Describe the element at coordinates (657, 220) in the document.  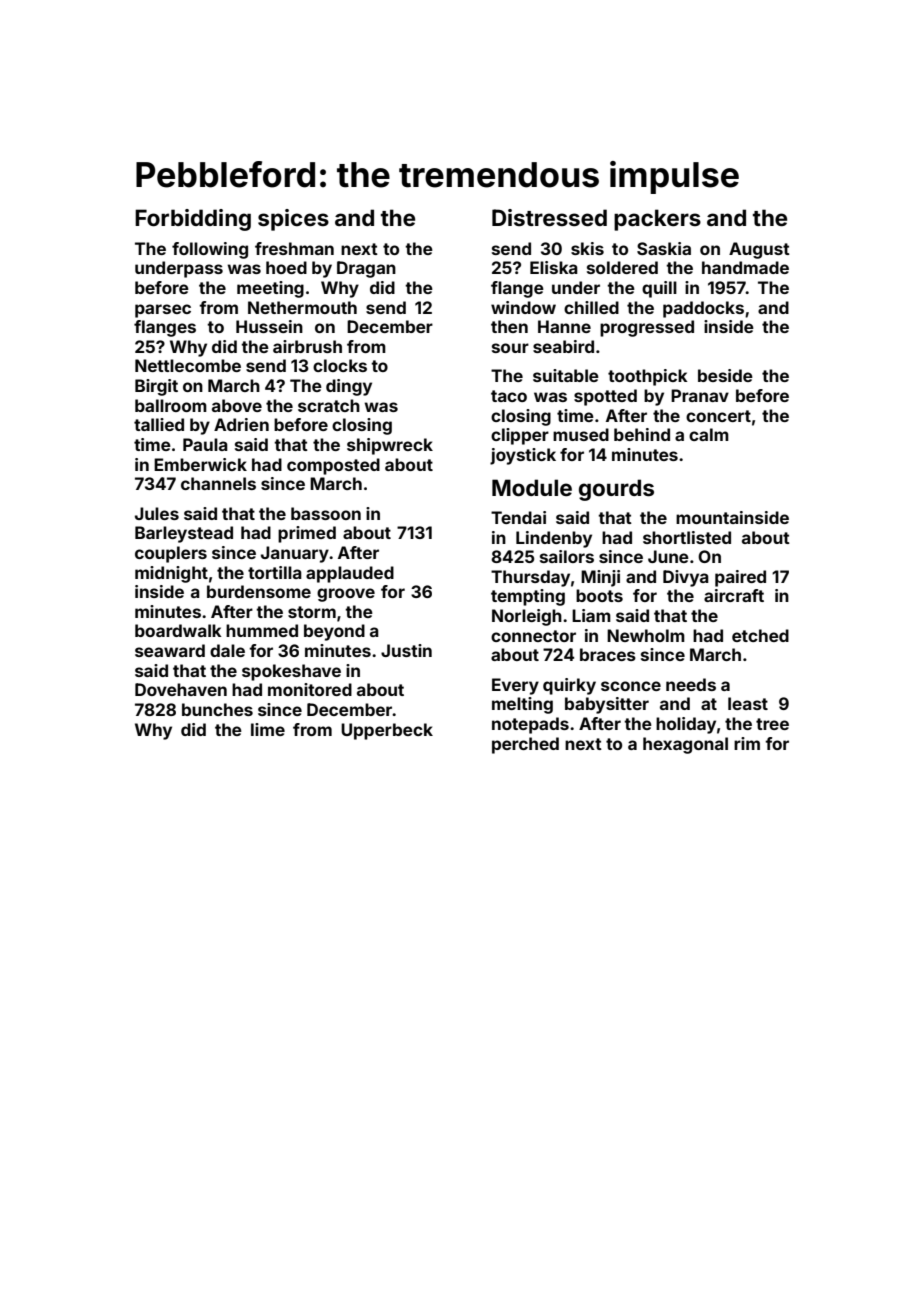
I see `packers` at that location.
